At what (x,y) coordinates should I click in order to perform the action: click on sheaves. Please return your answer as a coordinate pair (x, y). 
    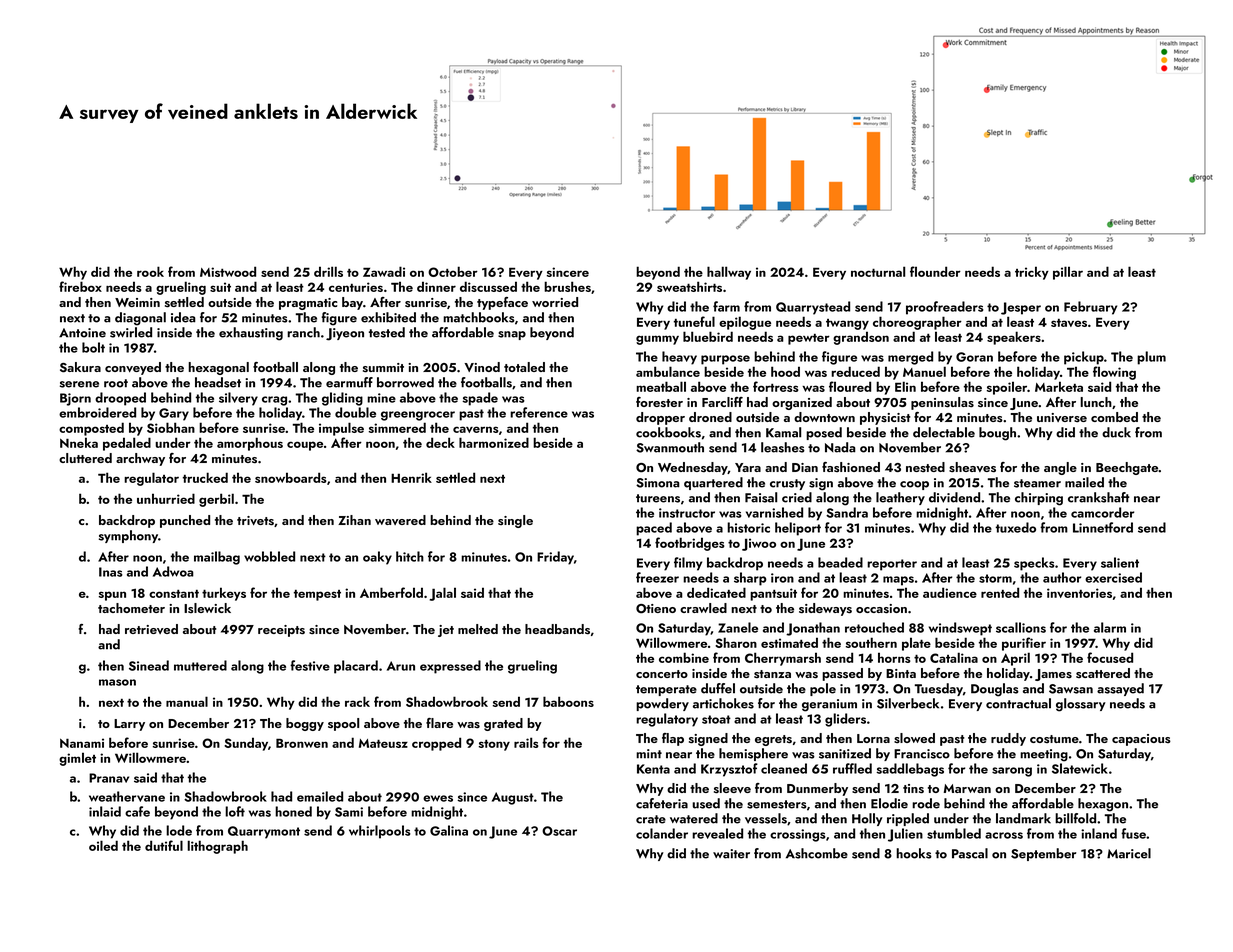
    Looking at the image, I should click on (972, 467).
